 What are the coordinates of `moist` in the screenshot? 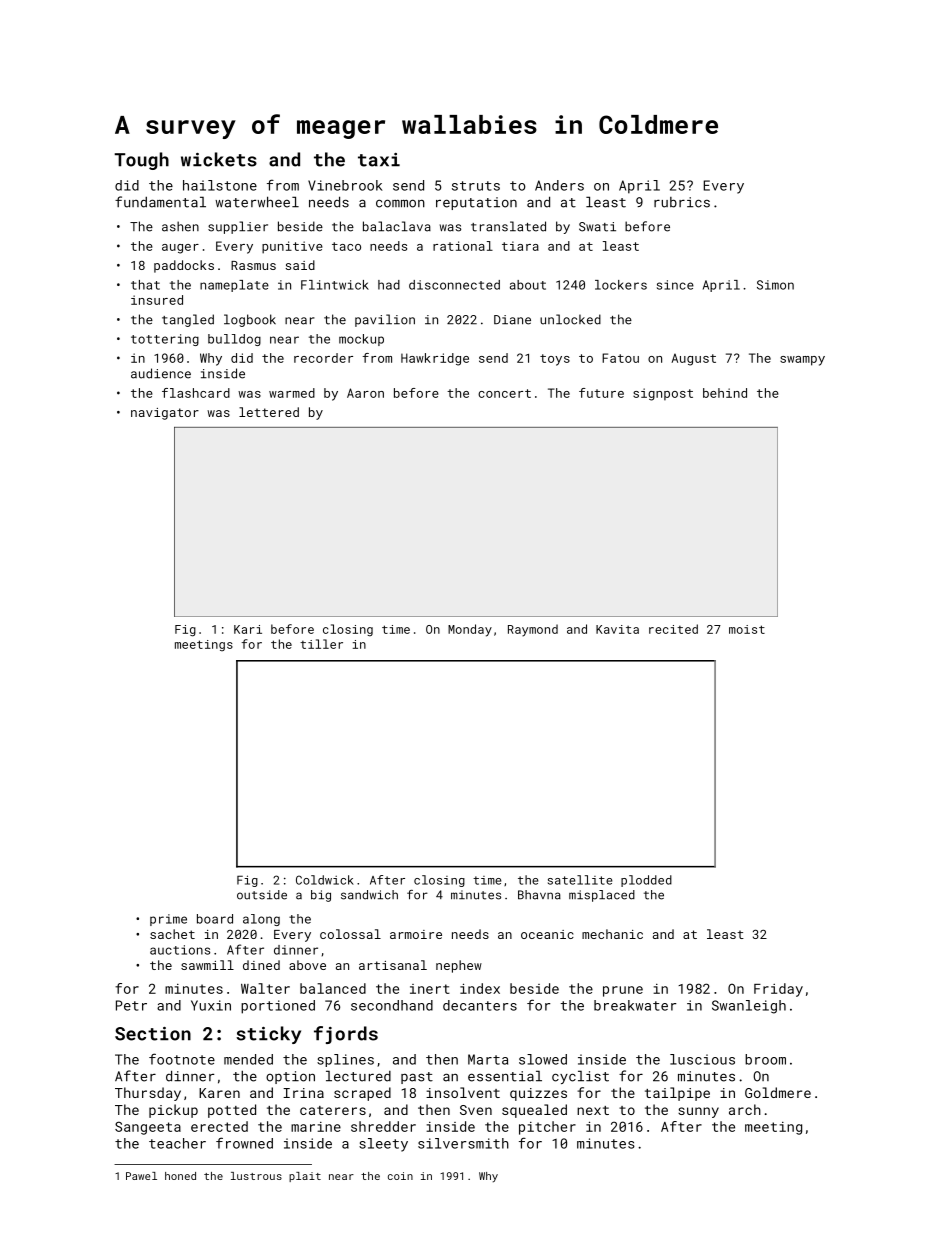 It's located at (747, 629).
